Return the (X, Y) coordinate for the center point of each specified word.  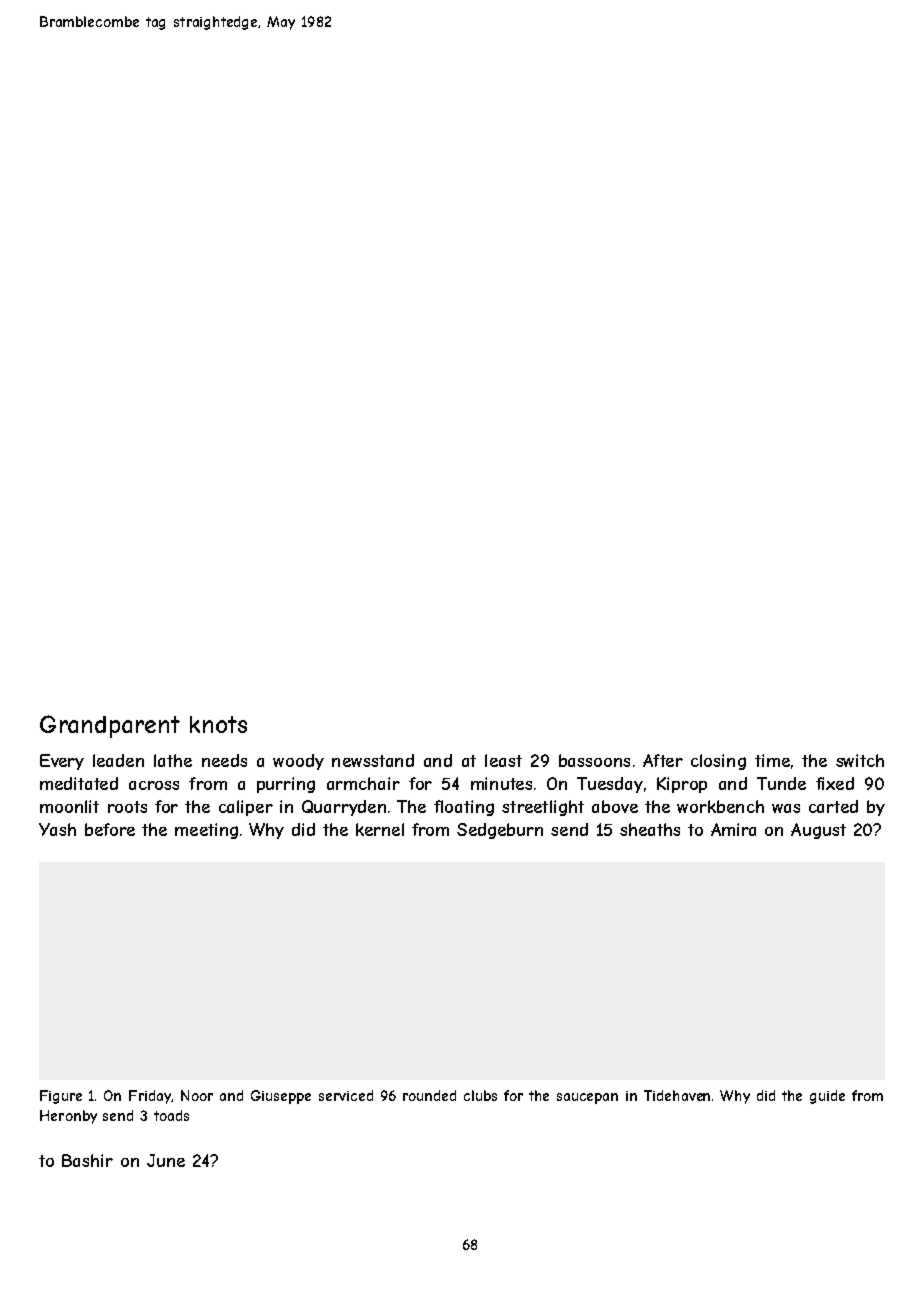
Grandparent (110, 726)
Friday (150, 1097)
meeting (206, 831)
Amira (733, 829)
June (166, 1160)
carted (833, 806)
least (503, 760)
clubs (480, 1095)
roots (127, 807)
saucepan (587, 1098)
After (663, 760)
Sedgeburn (500, 831)
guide (827, 1097)
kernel (380, 829)
